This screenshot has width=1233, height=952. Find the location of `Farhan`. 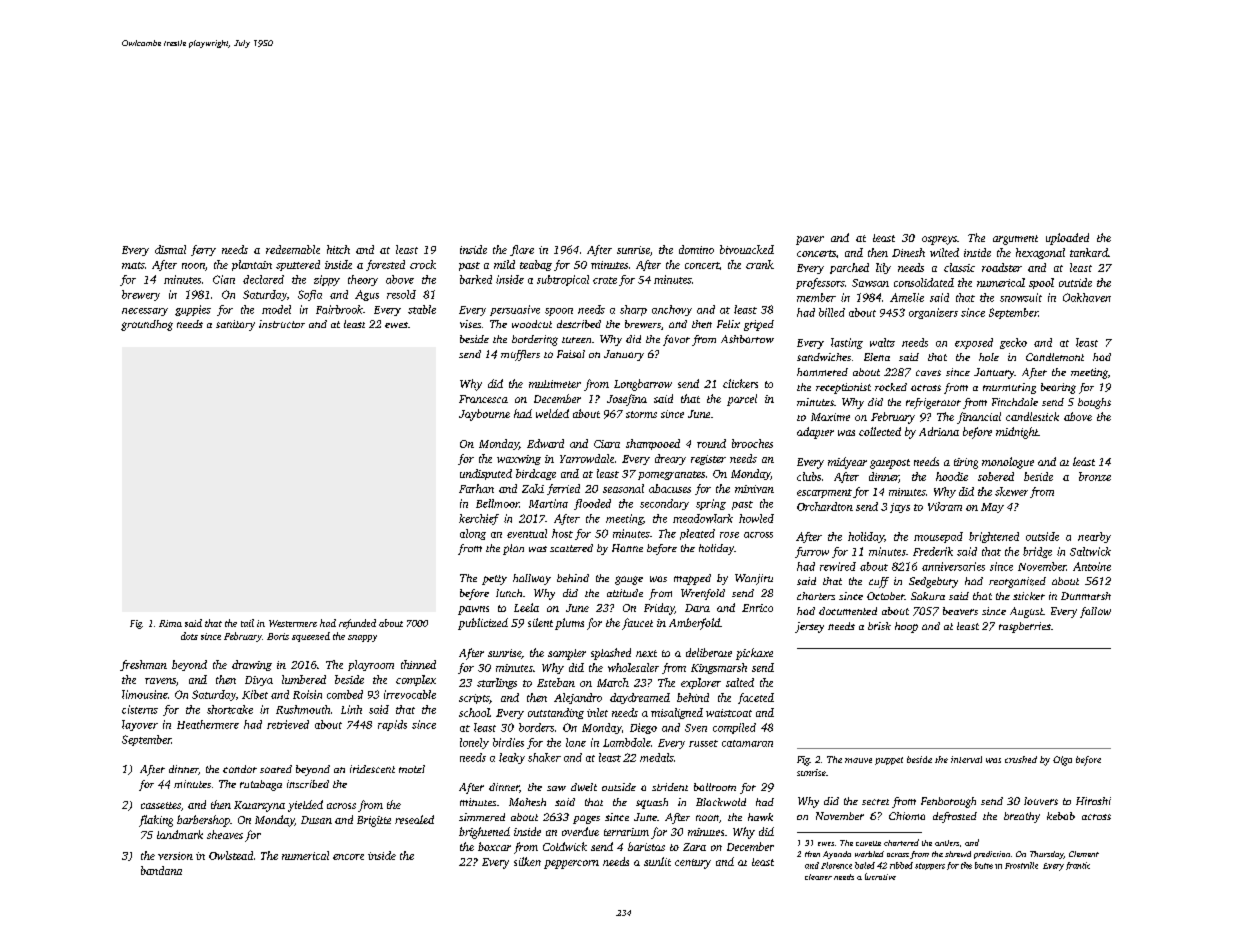

Farhan is located at coordinates (476, 488).
